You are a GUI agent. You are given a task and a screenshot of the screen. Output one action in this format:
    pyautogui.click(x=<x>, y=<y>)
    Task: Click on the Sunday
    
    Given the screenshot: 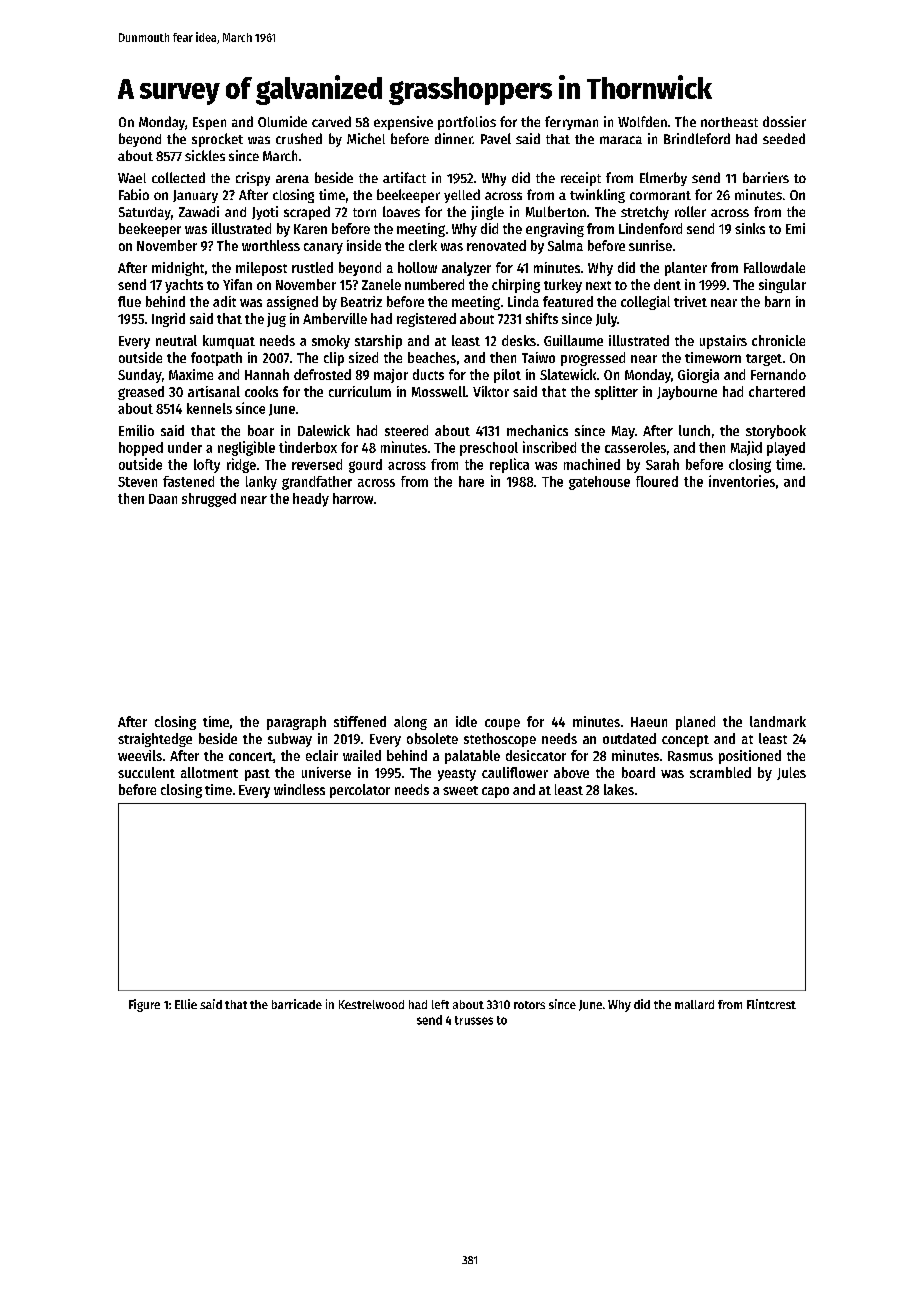 What is the action you would take?
    pyautogui.click(x=140, y=376)
